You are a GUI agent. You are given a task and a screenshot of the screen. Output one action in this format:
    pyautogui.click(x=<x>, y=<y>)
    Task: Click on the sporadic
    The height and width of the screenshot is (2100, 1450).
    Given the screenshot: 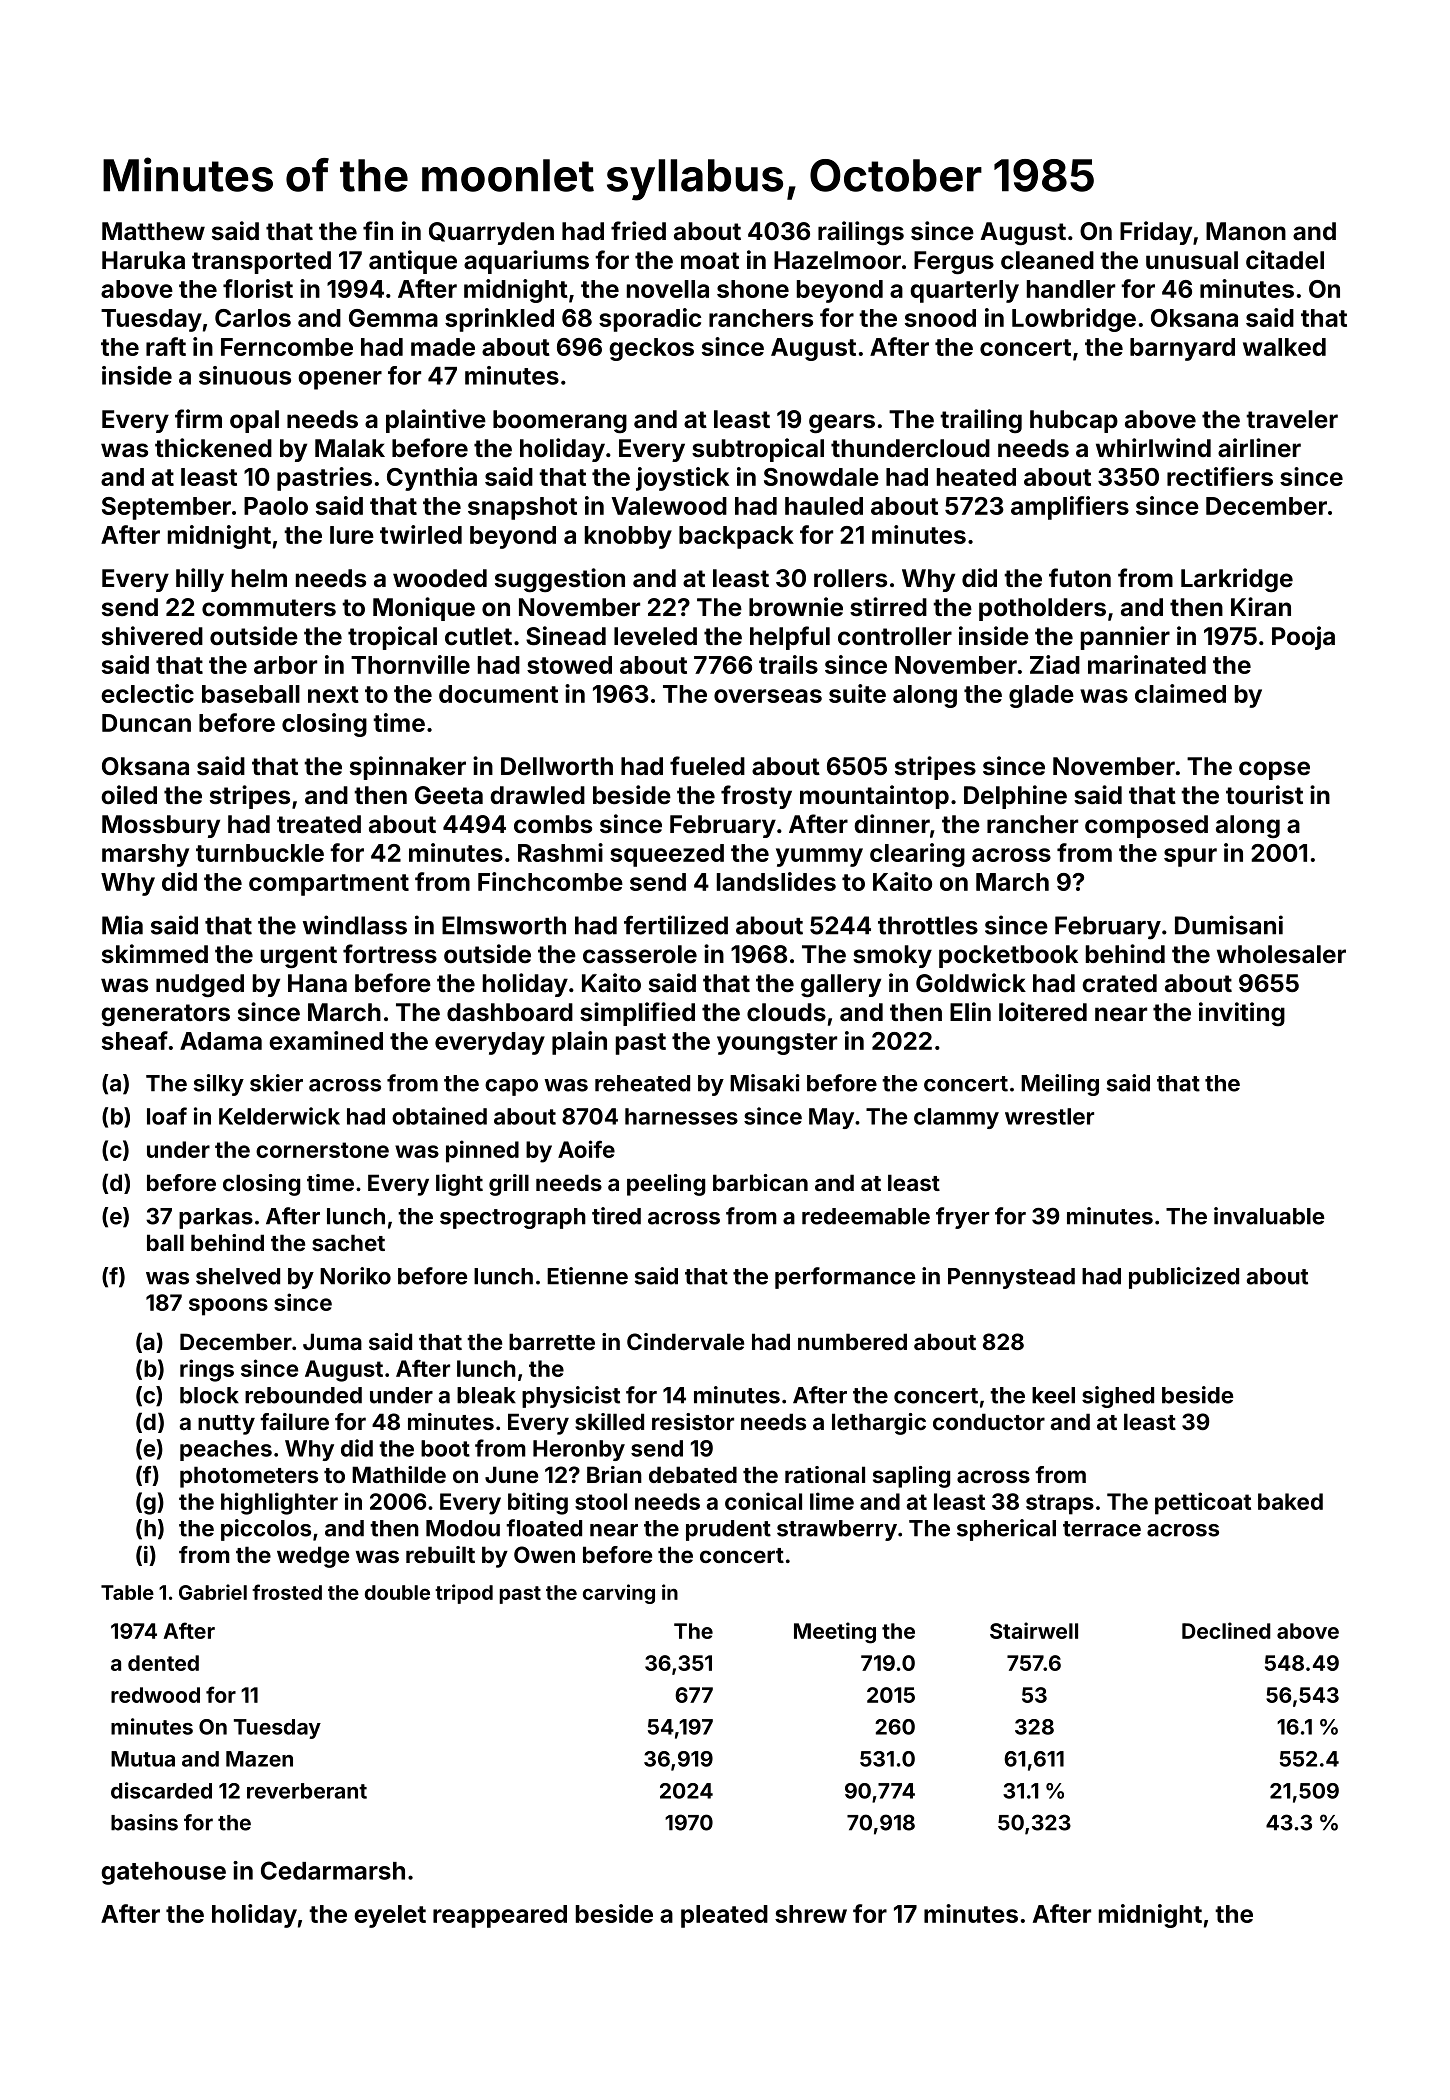 What is the action you would take?
    pyautogui.click(x=650, y=320)
